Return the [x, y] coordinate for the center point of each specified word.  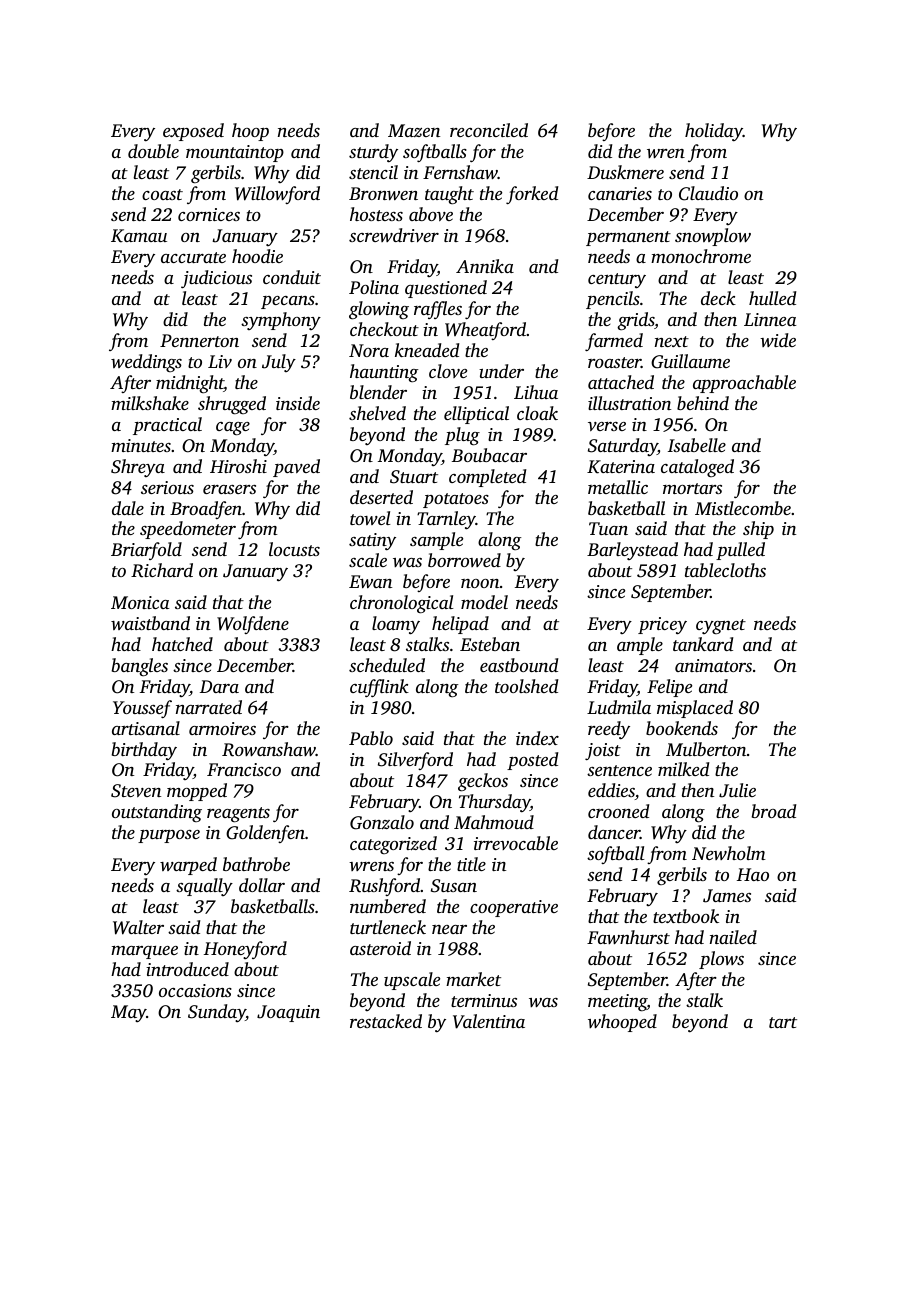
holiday [714, 132]
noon [480, 583]
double [153, 151]
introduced [187, 969]
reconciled [489, 130]
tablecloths [725, 570]
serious [167, 487]
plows [721, 960]
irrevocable [516, 843]
